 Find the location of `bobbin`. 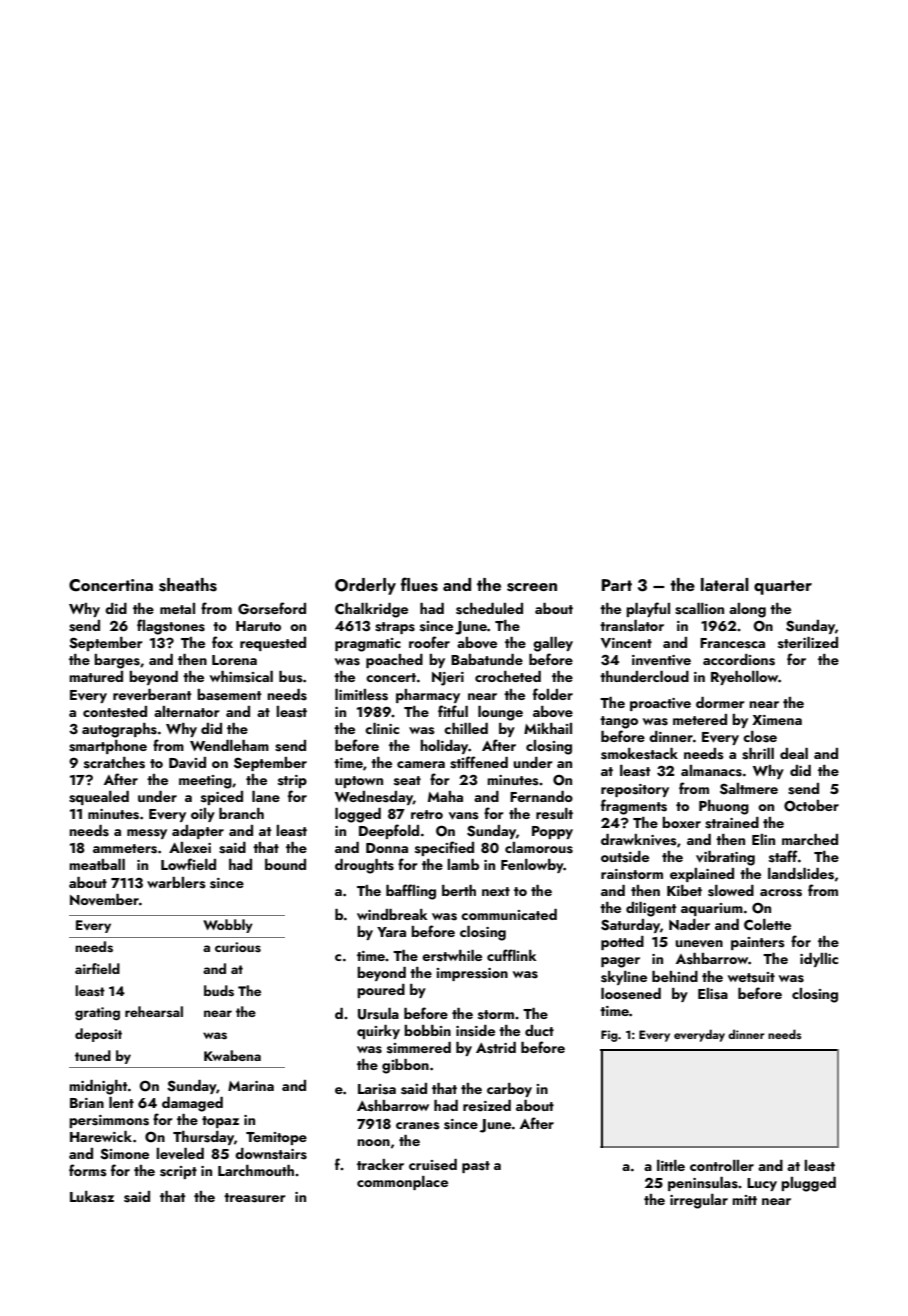

bobbin is located at coordinates (427, 1030).
